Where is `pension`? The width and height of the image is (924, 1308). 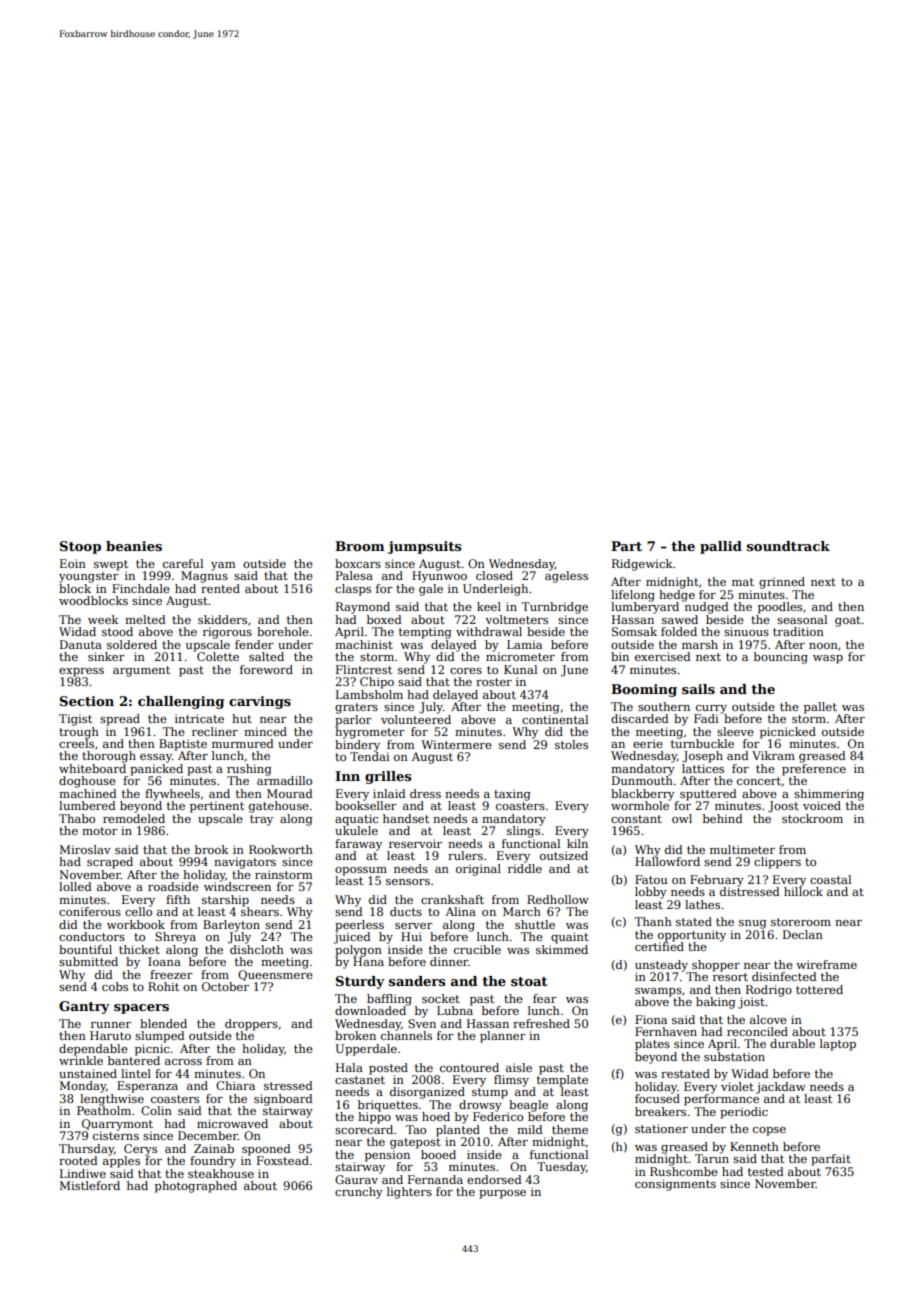
pension is located at coordinates (387, 1156).
